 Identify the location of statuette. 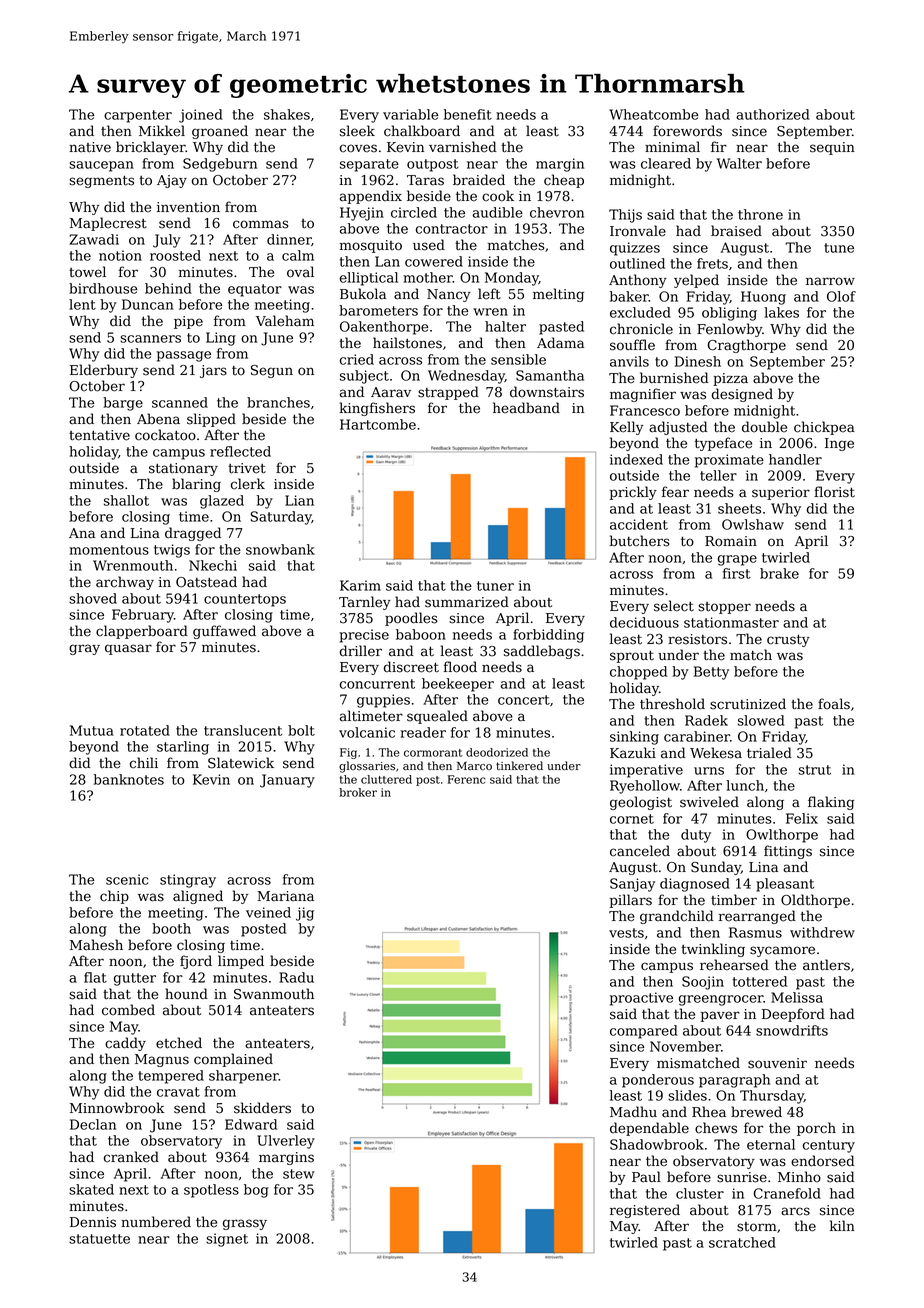
(99, 1239).
